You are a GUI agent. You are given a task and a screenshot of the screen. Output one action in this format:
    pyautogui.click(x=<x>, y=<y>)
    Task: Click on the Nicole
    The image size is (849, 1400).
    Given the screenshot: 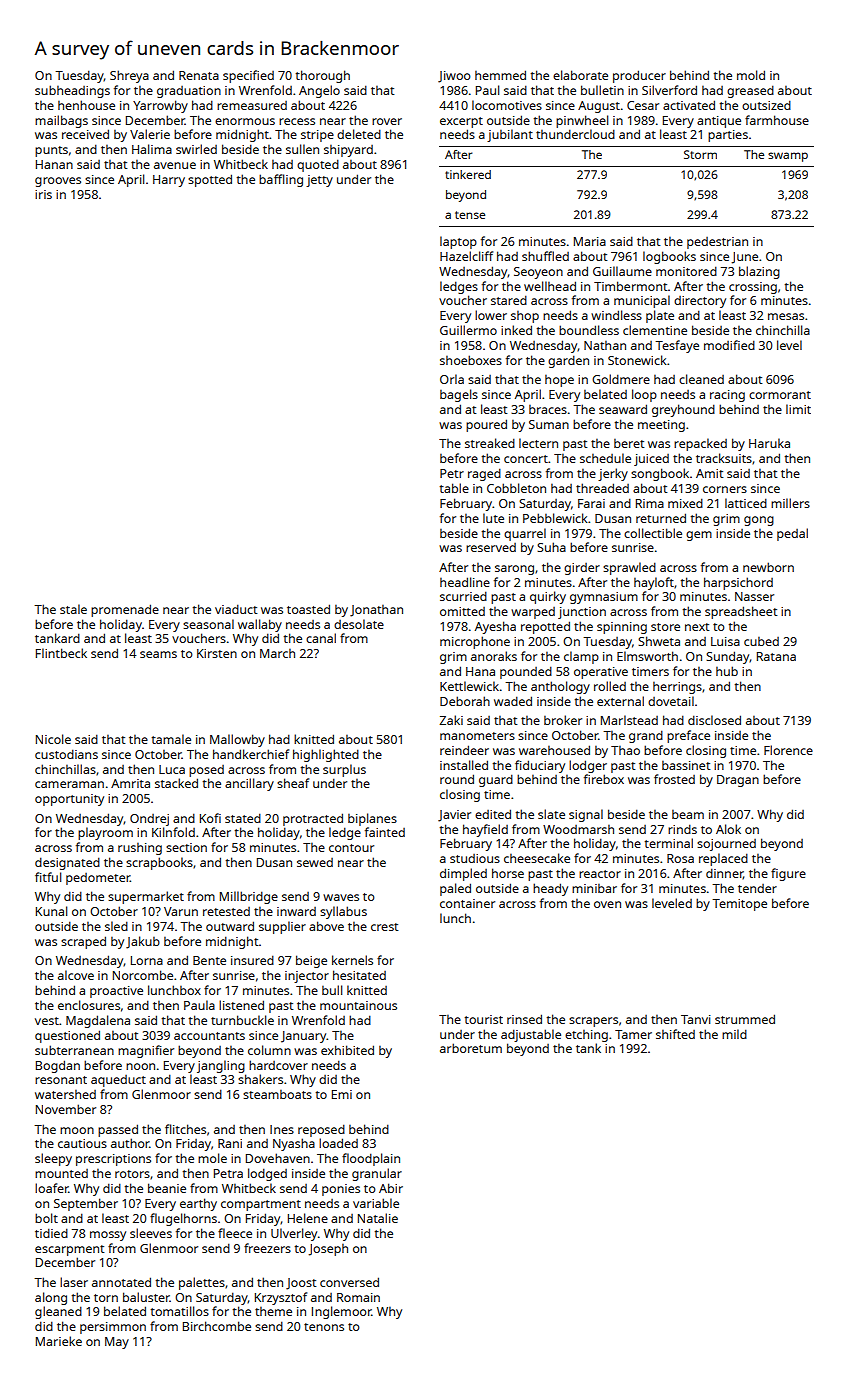 What is the action you would take?
    pyautogui.click(x=53, y=739)
